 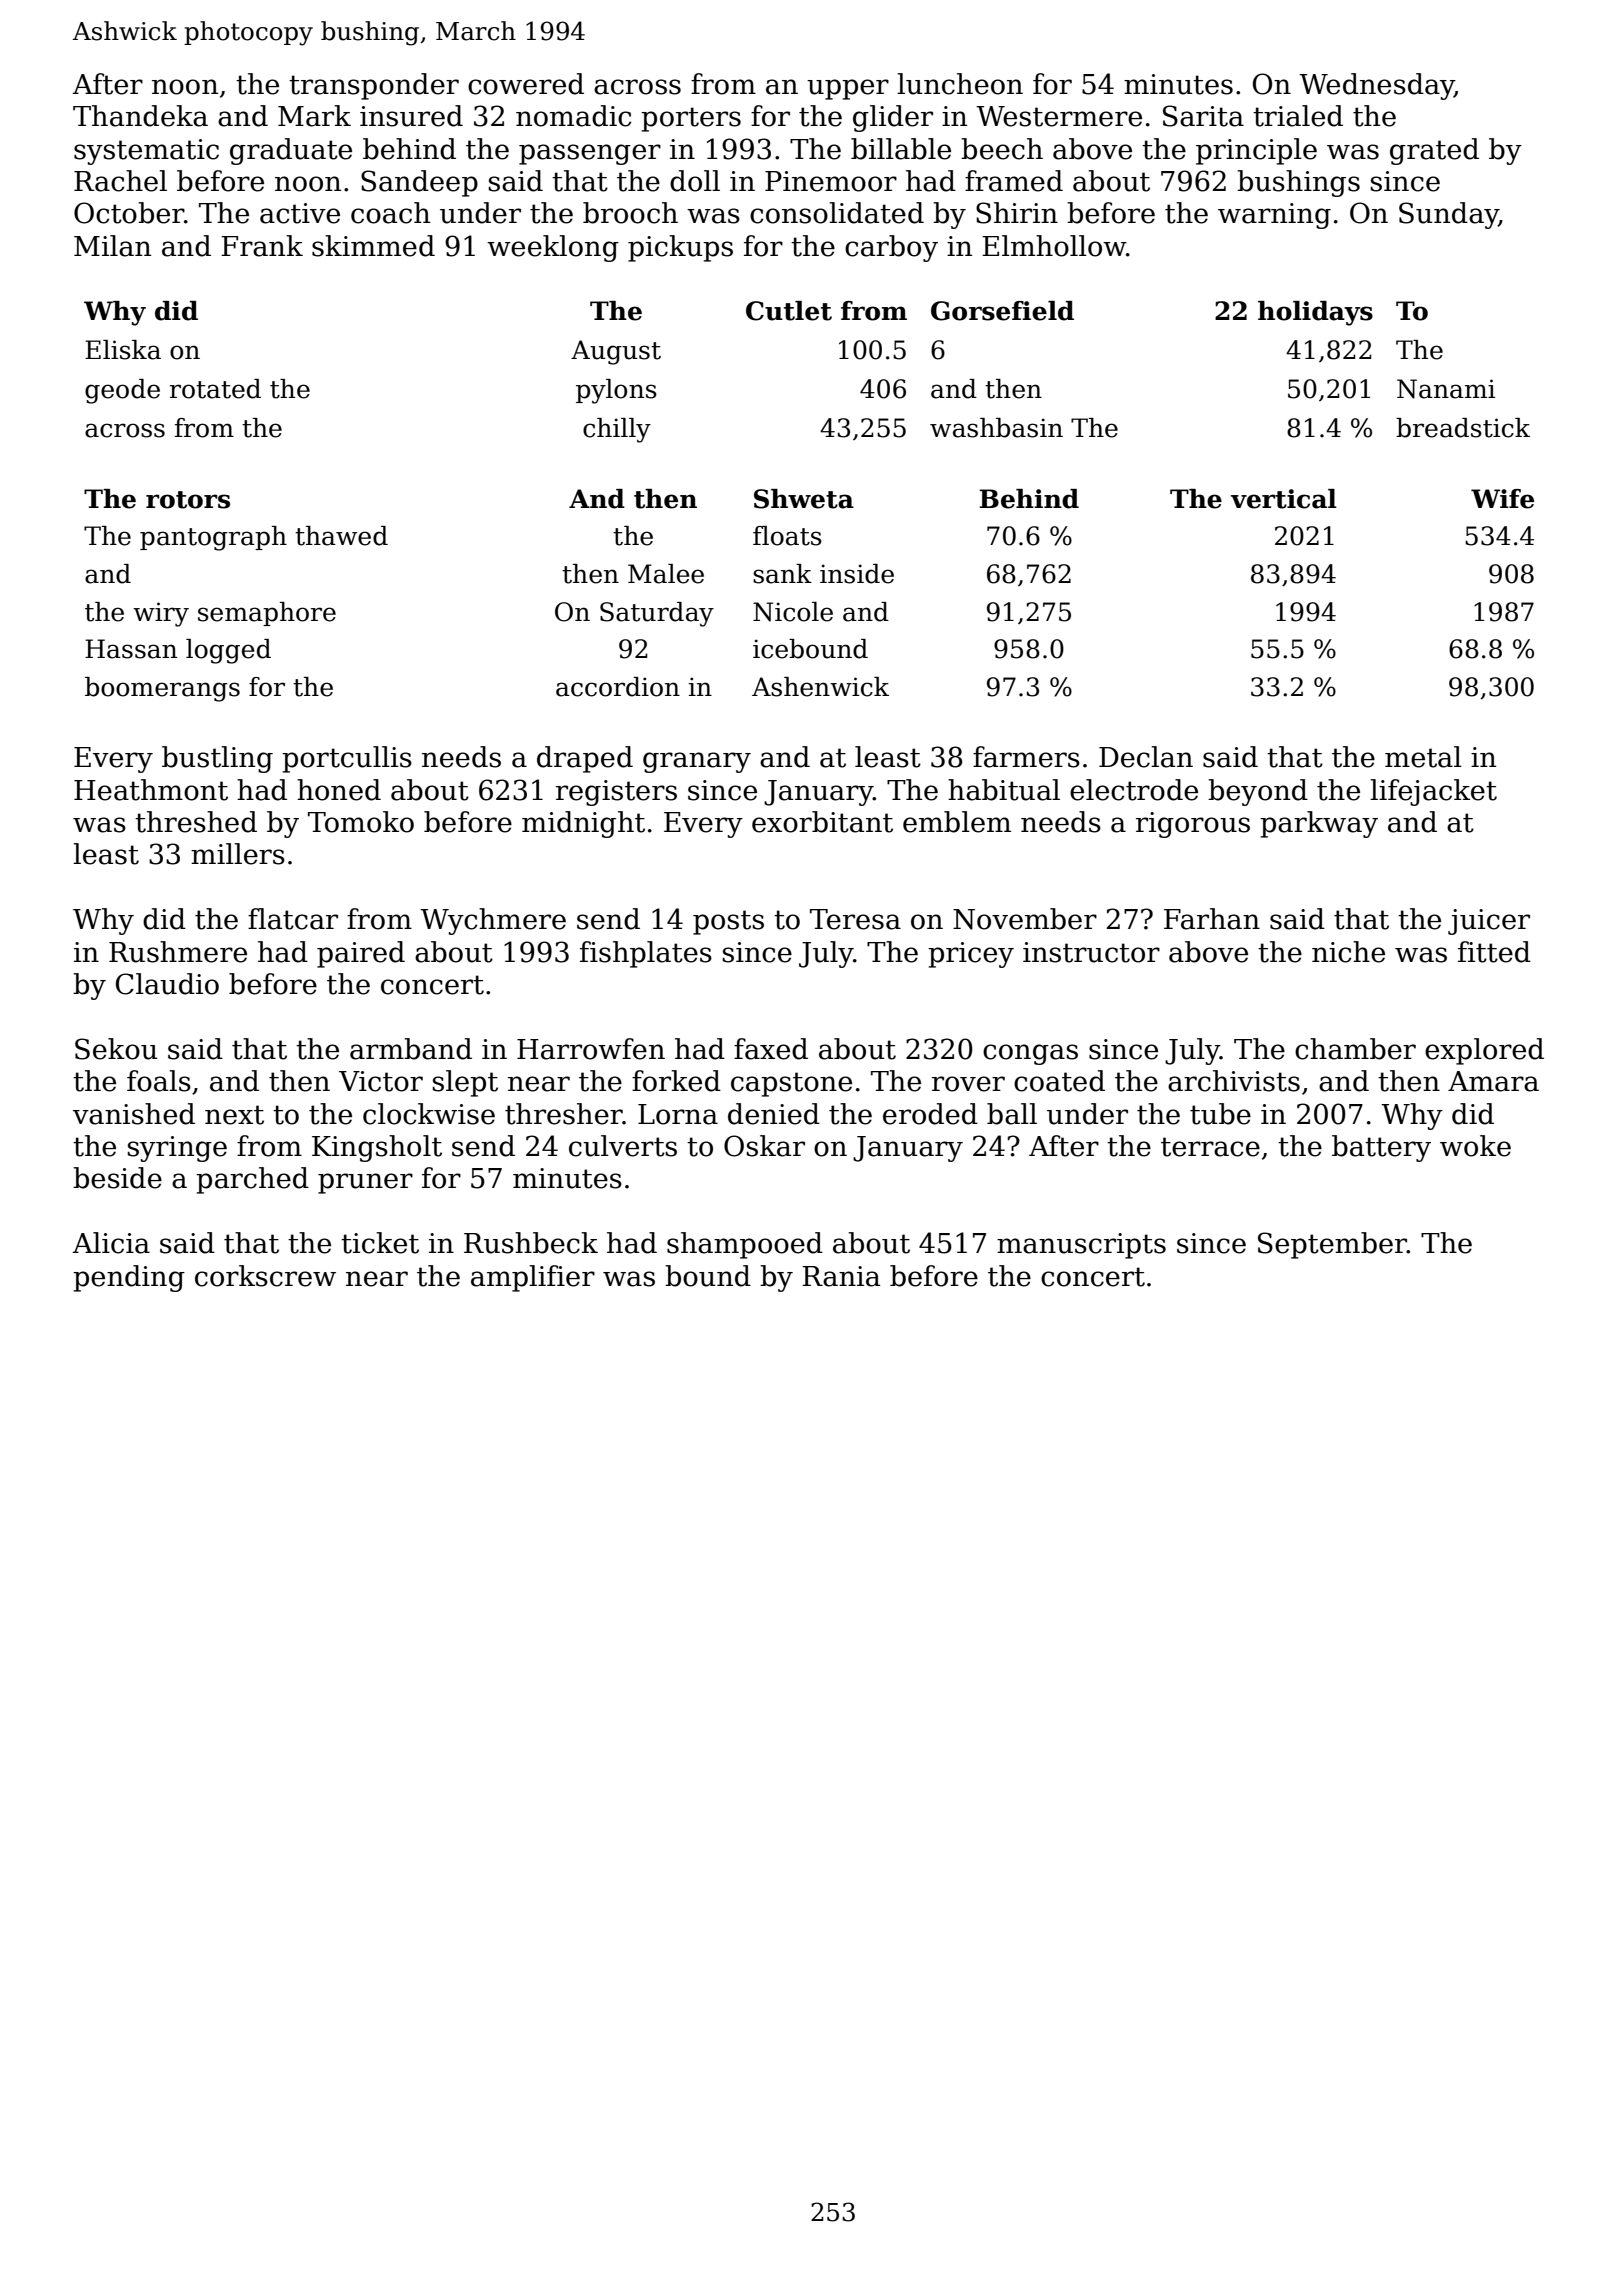 I want to click on grated, so click(x=1434, y=151).
